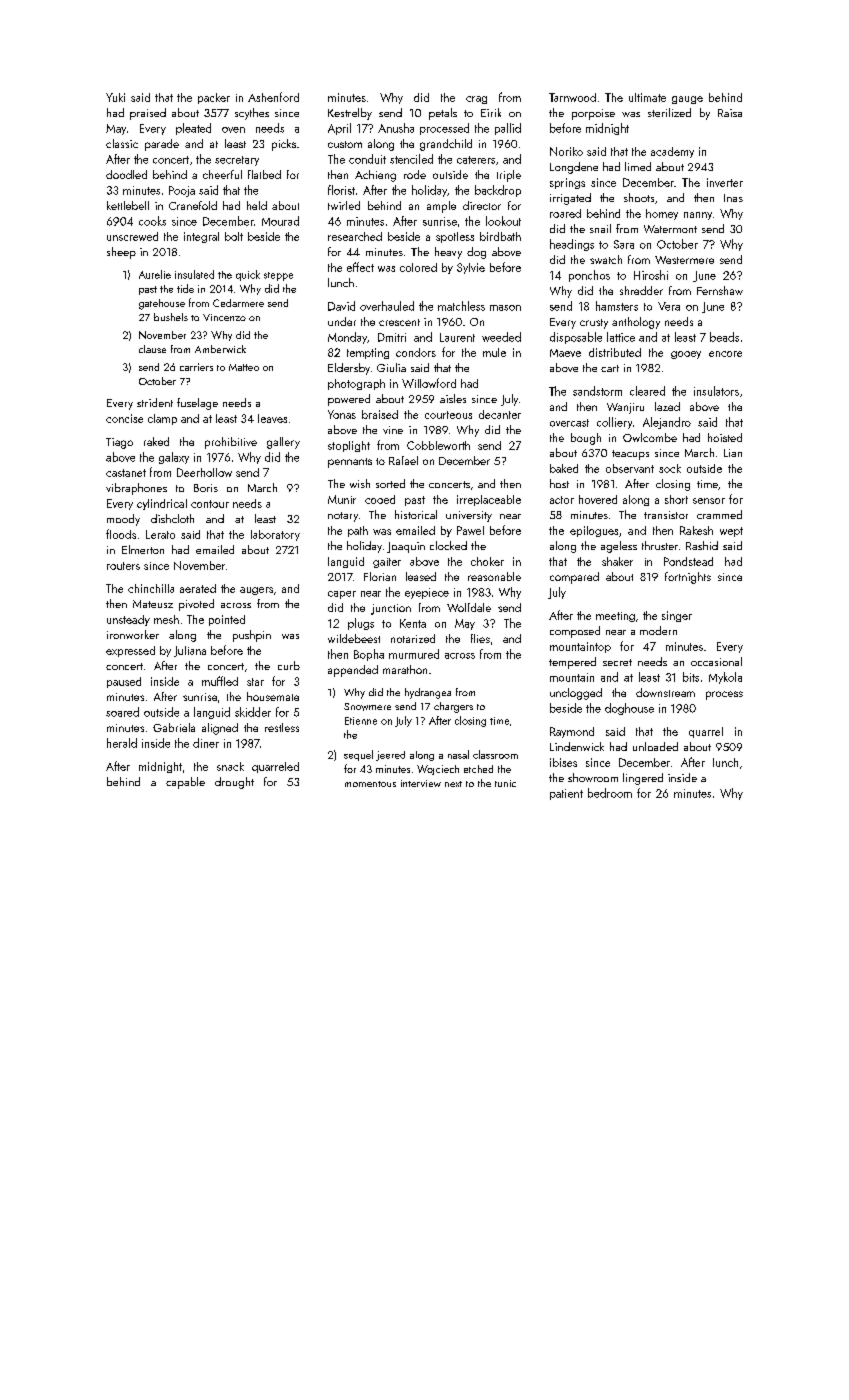 This document has width=849, height=1400. I want to click on Dmitri, so click(392, 337).
